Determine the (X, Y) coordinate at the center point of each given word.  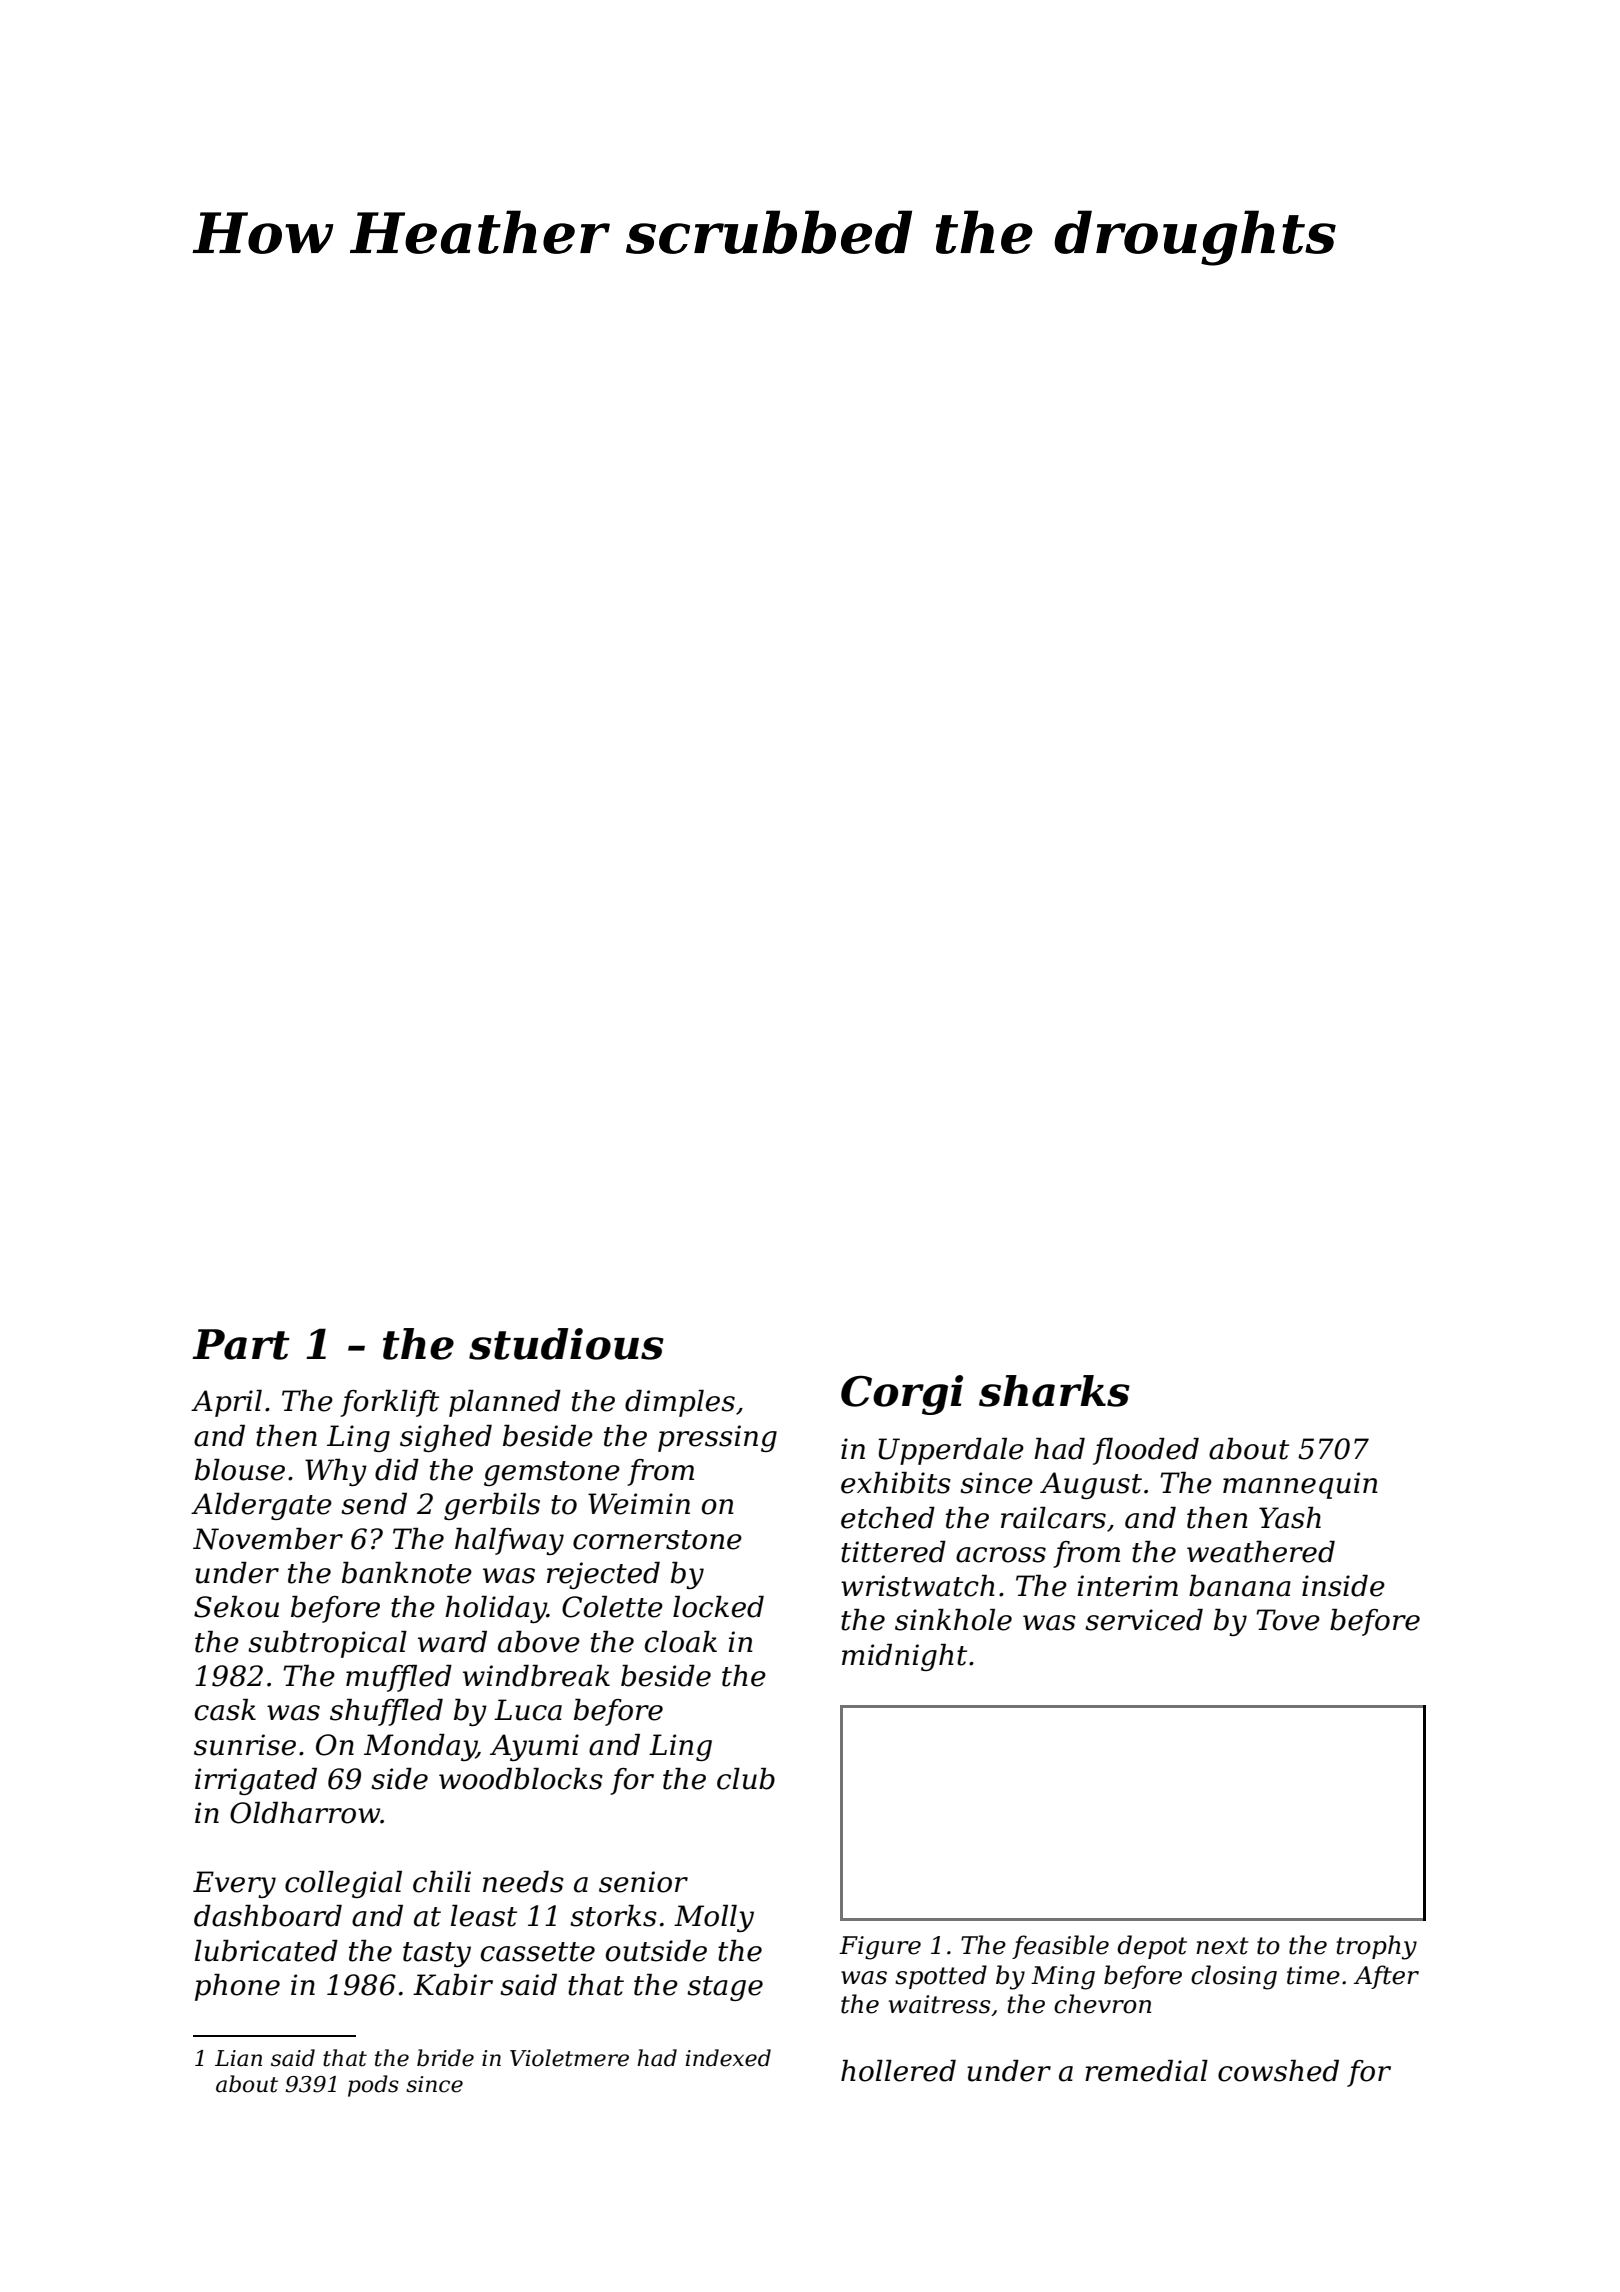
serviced (1144, 1620)
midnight (904, 1657)
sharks (1054, 1391)
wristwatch (918, 1586)
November (268, 1539)
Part (241, 1344)
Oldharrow (305, 1813)
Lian (238, 2058)
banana (1240, 1586)
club (746, 1779)
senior (643, 1882)
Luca (528, 1710)
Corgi (902, 1395)
